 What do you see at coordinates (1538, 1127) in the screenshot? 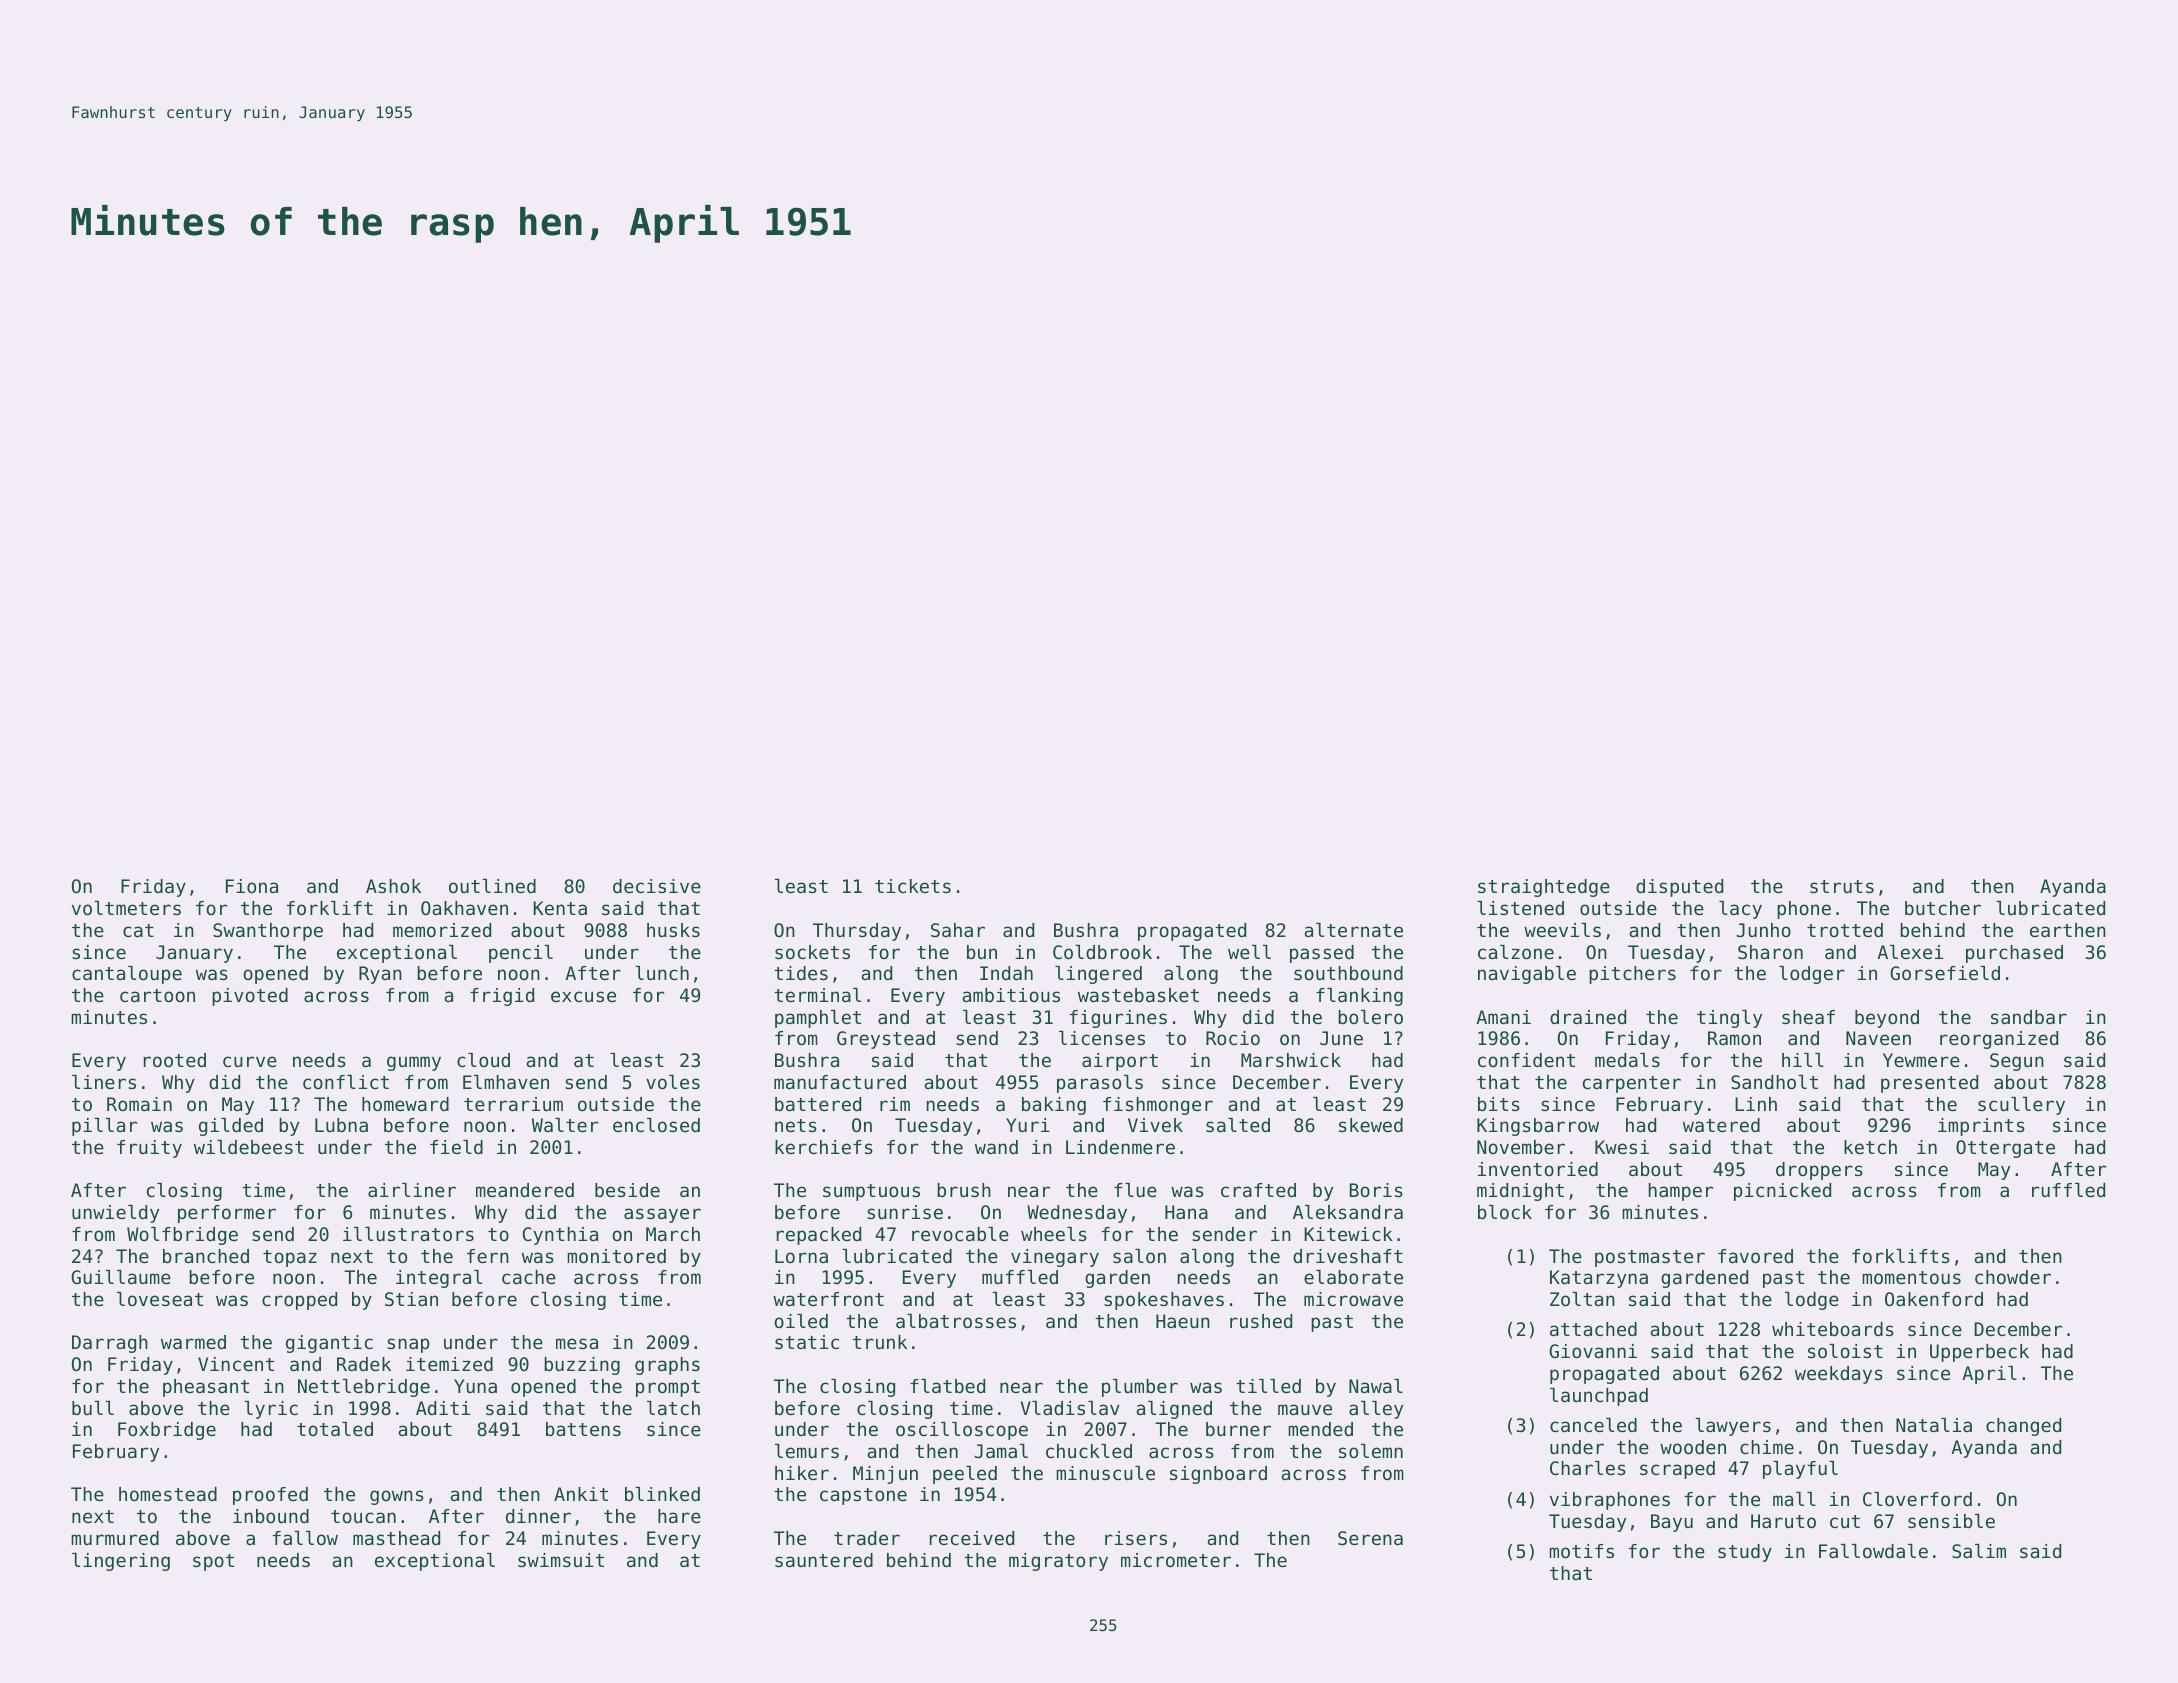
I see `Kingsbarrow` at bounding box center [1538, 1127].
